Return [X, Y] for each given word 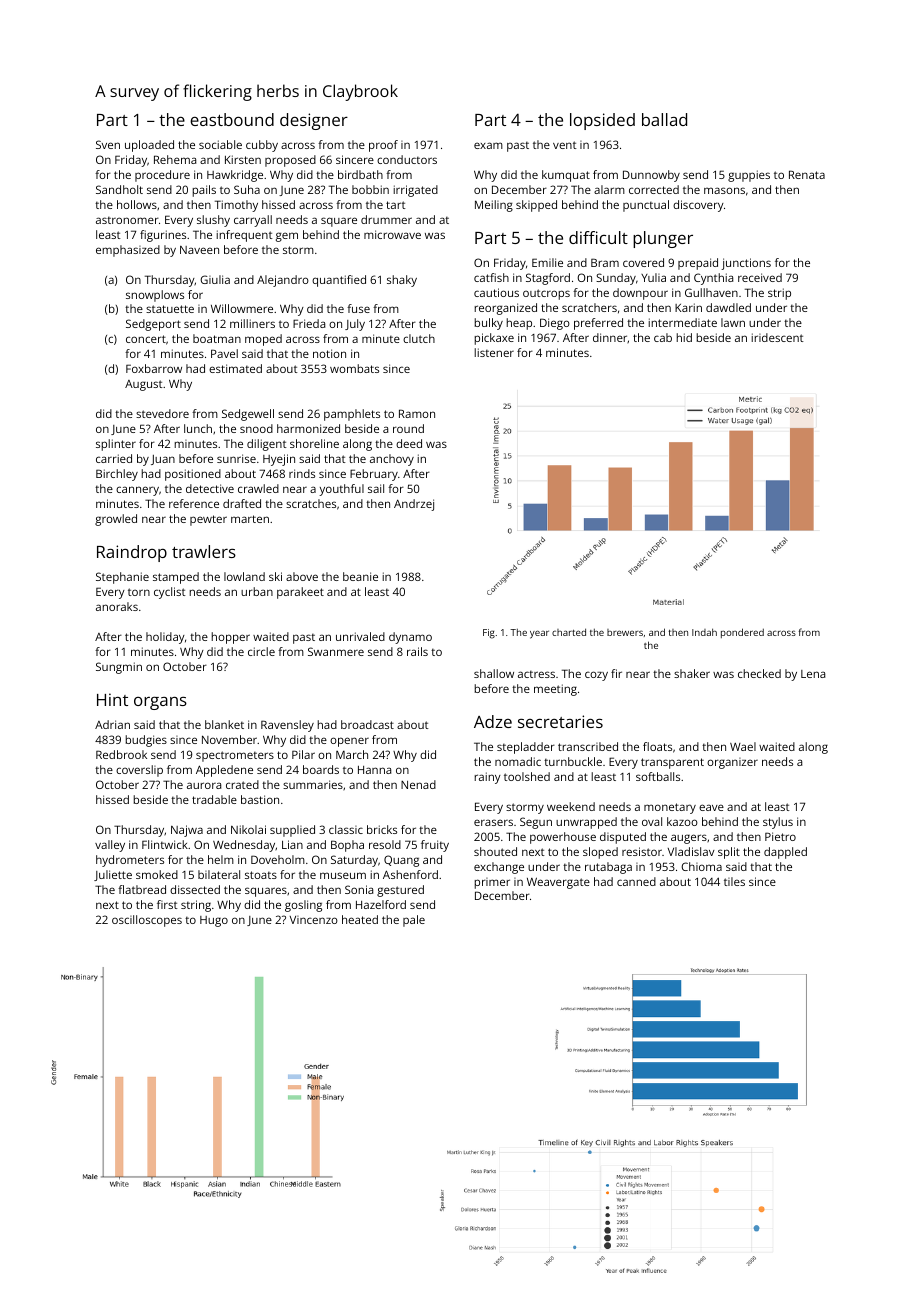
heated [360, 919]
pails [204, 191]
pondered [742, 633]
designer [314, 121]
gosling [303, 906]
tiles [734, 881]
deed [409, 443]
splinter [116, 445]
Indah [704, 632]
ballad [664, 119]
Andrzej [414, 505]
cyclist [170, 593]
